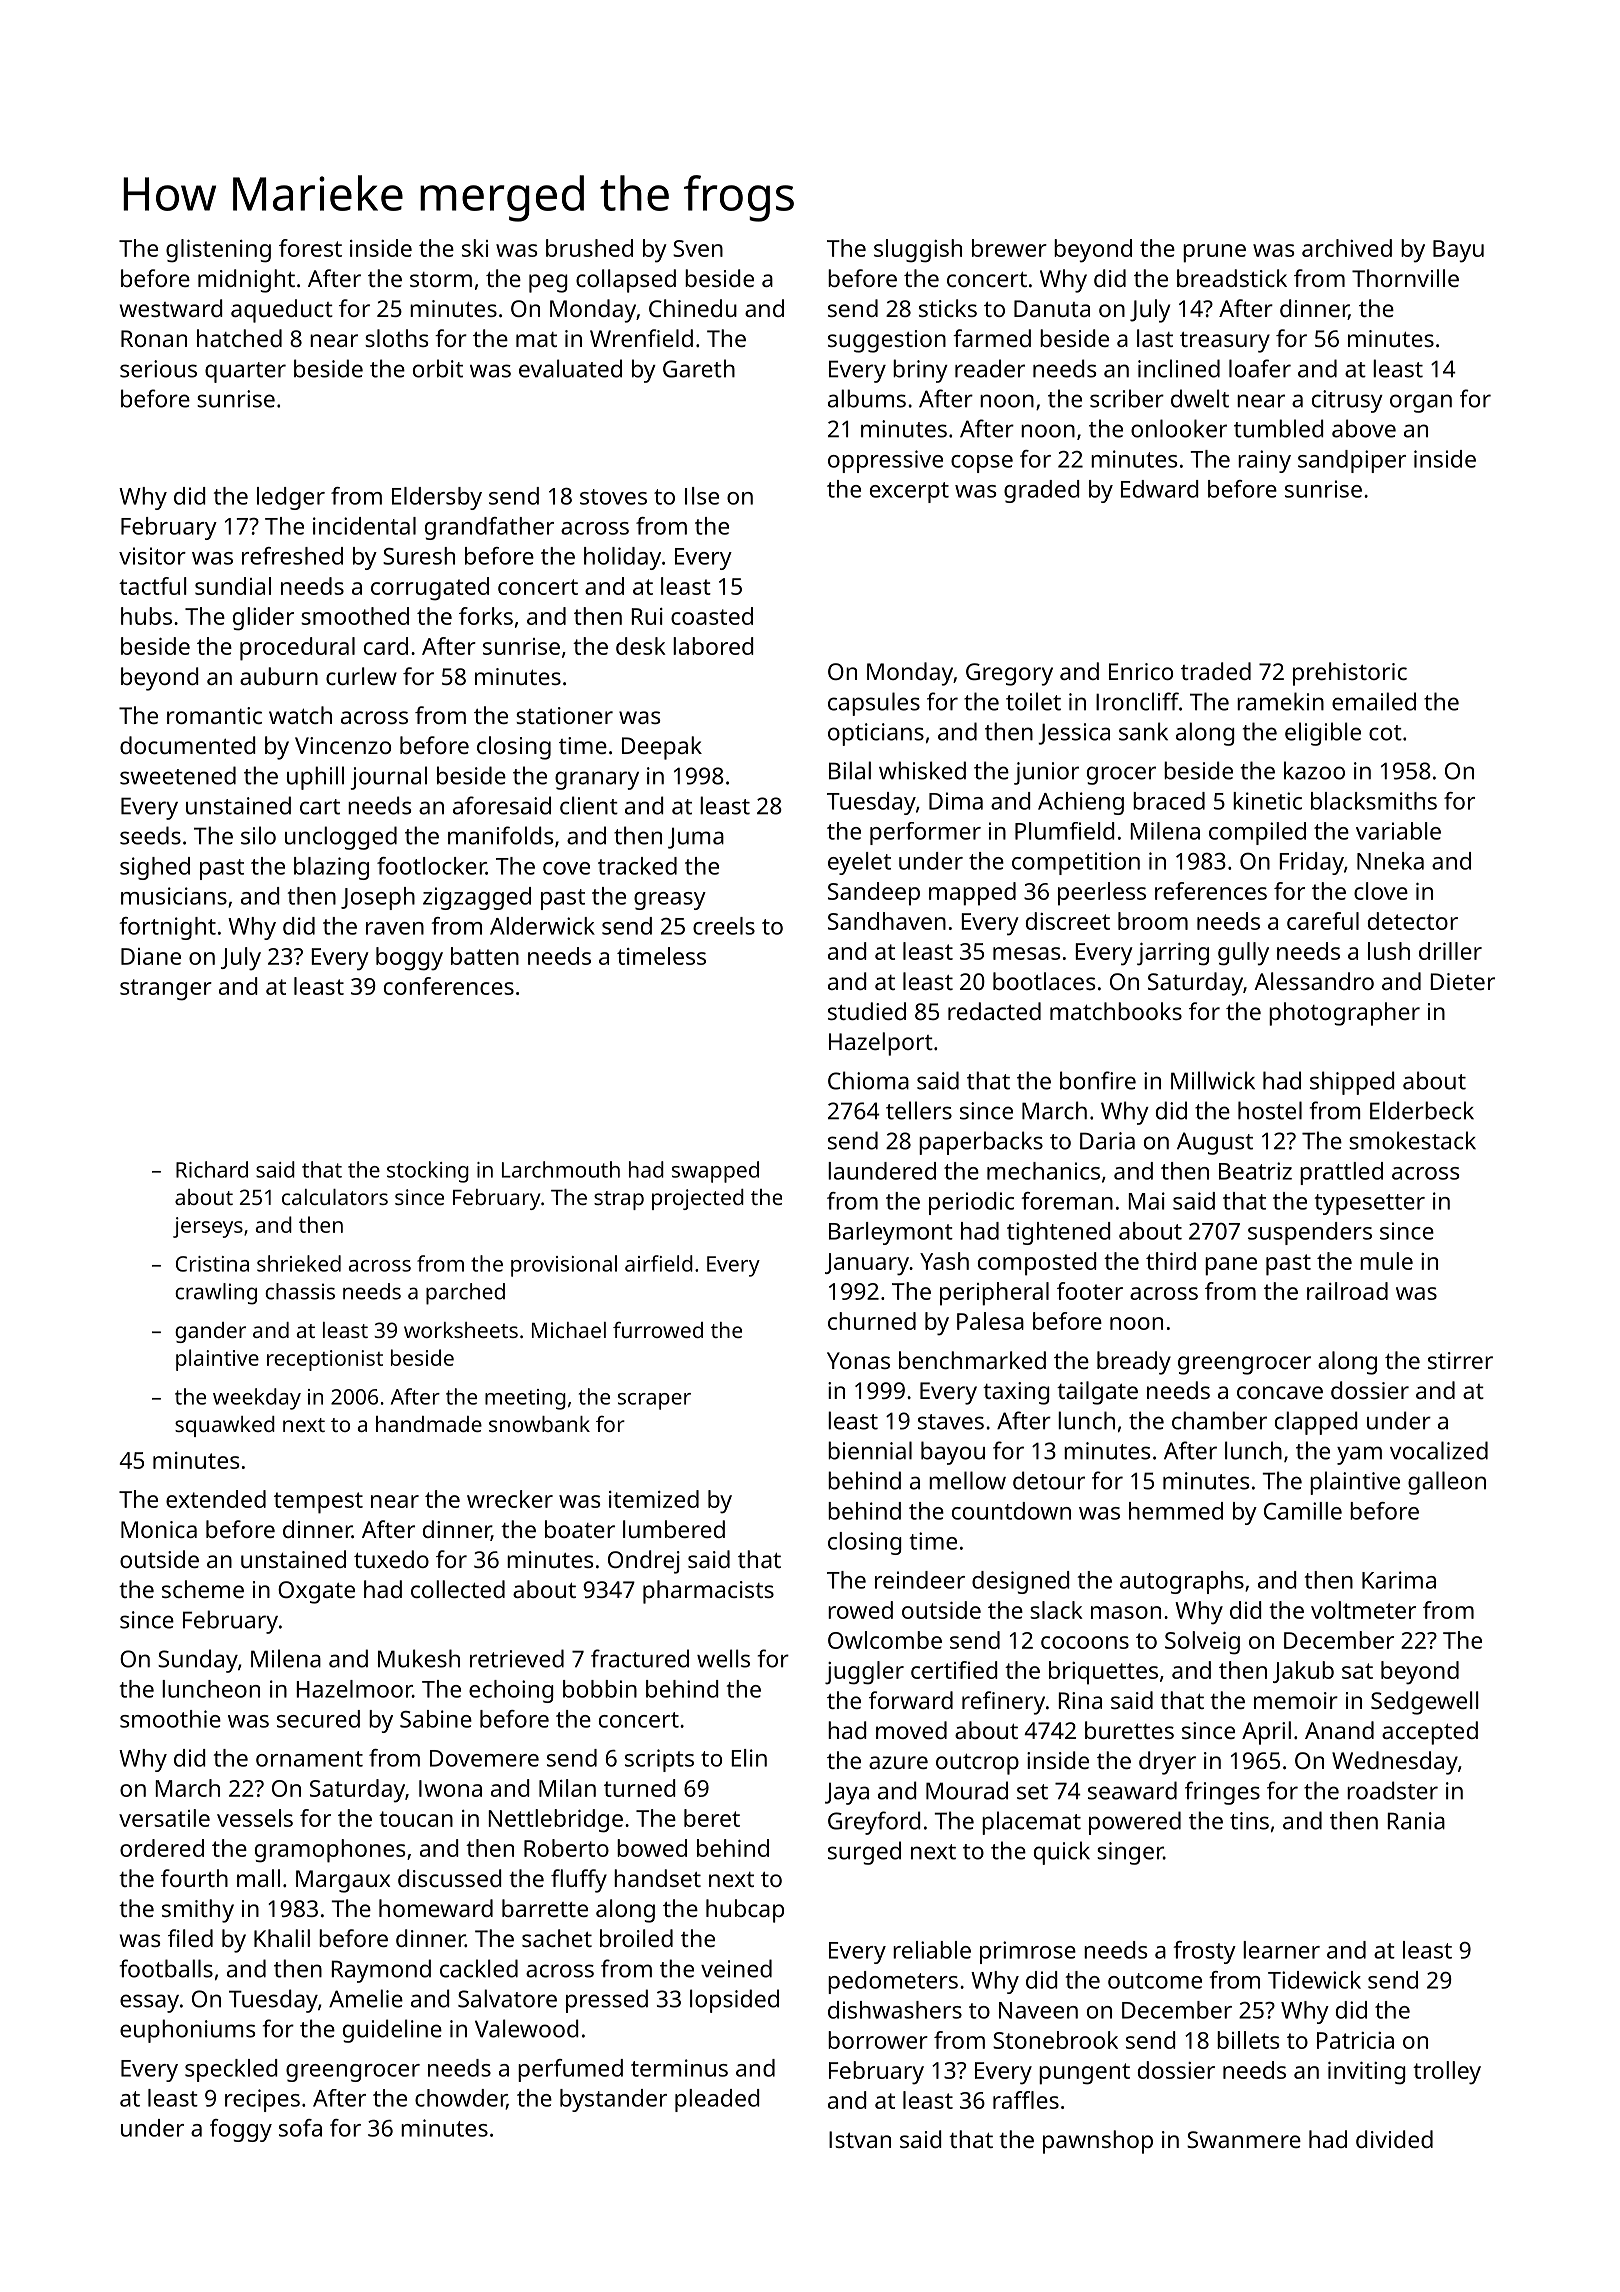  What do you see at coordinates (867, 398) in the image?
I see `albums` at bounding box center [867, 398].
